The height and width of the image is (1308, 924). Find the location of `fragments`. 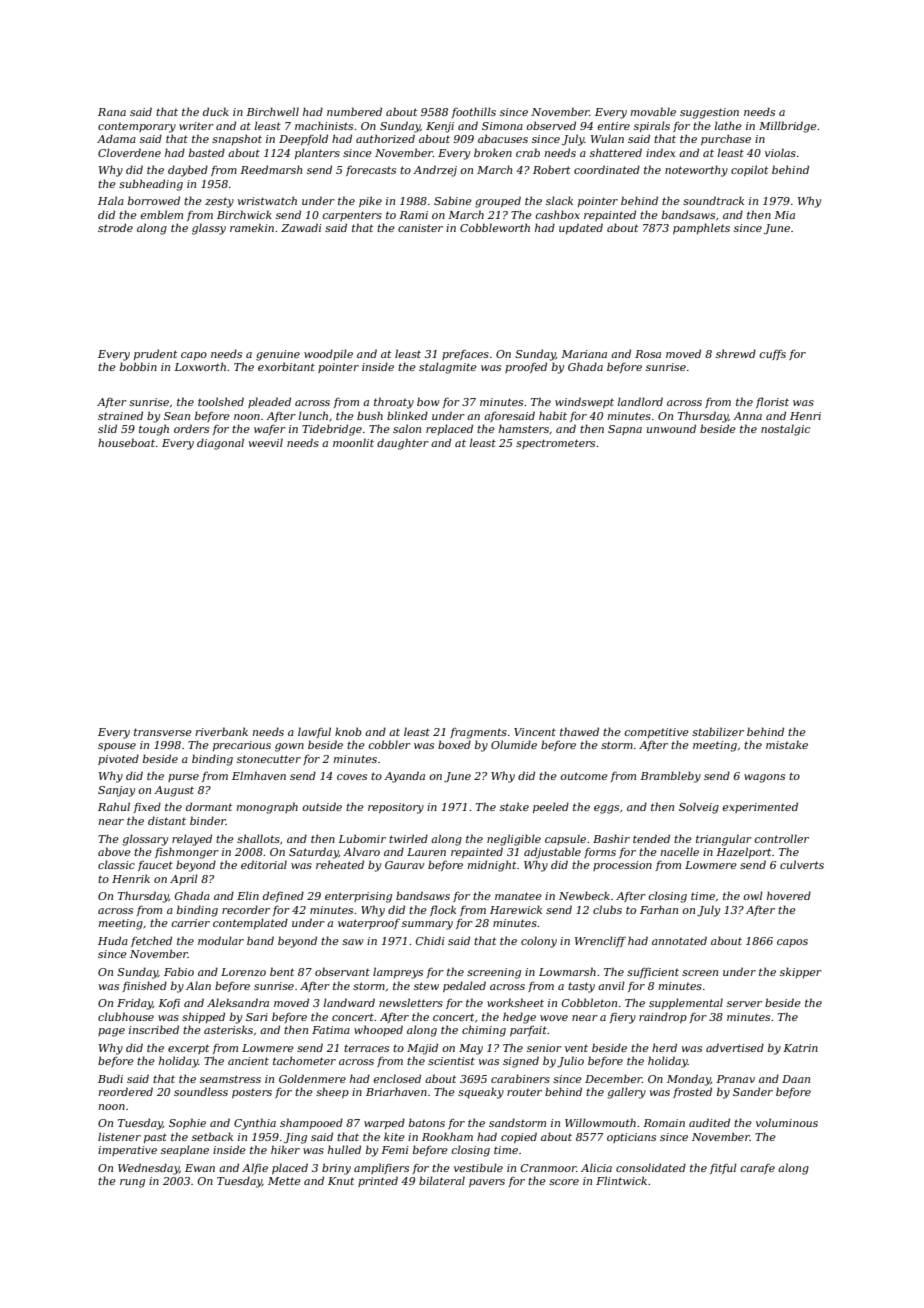

fragments is located at coordinates (478, 733).
